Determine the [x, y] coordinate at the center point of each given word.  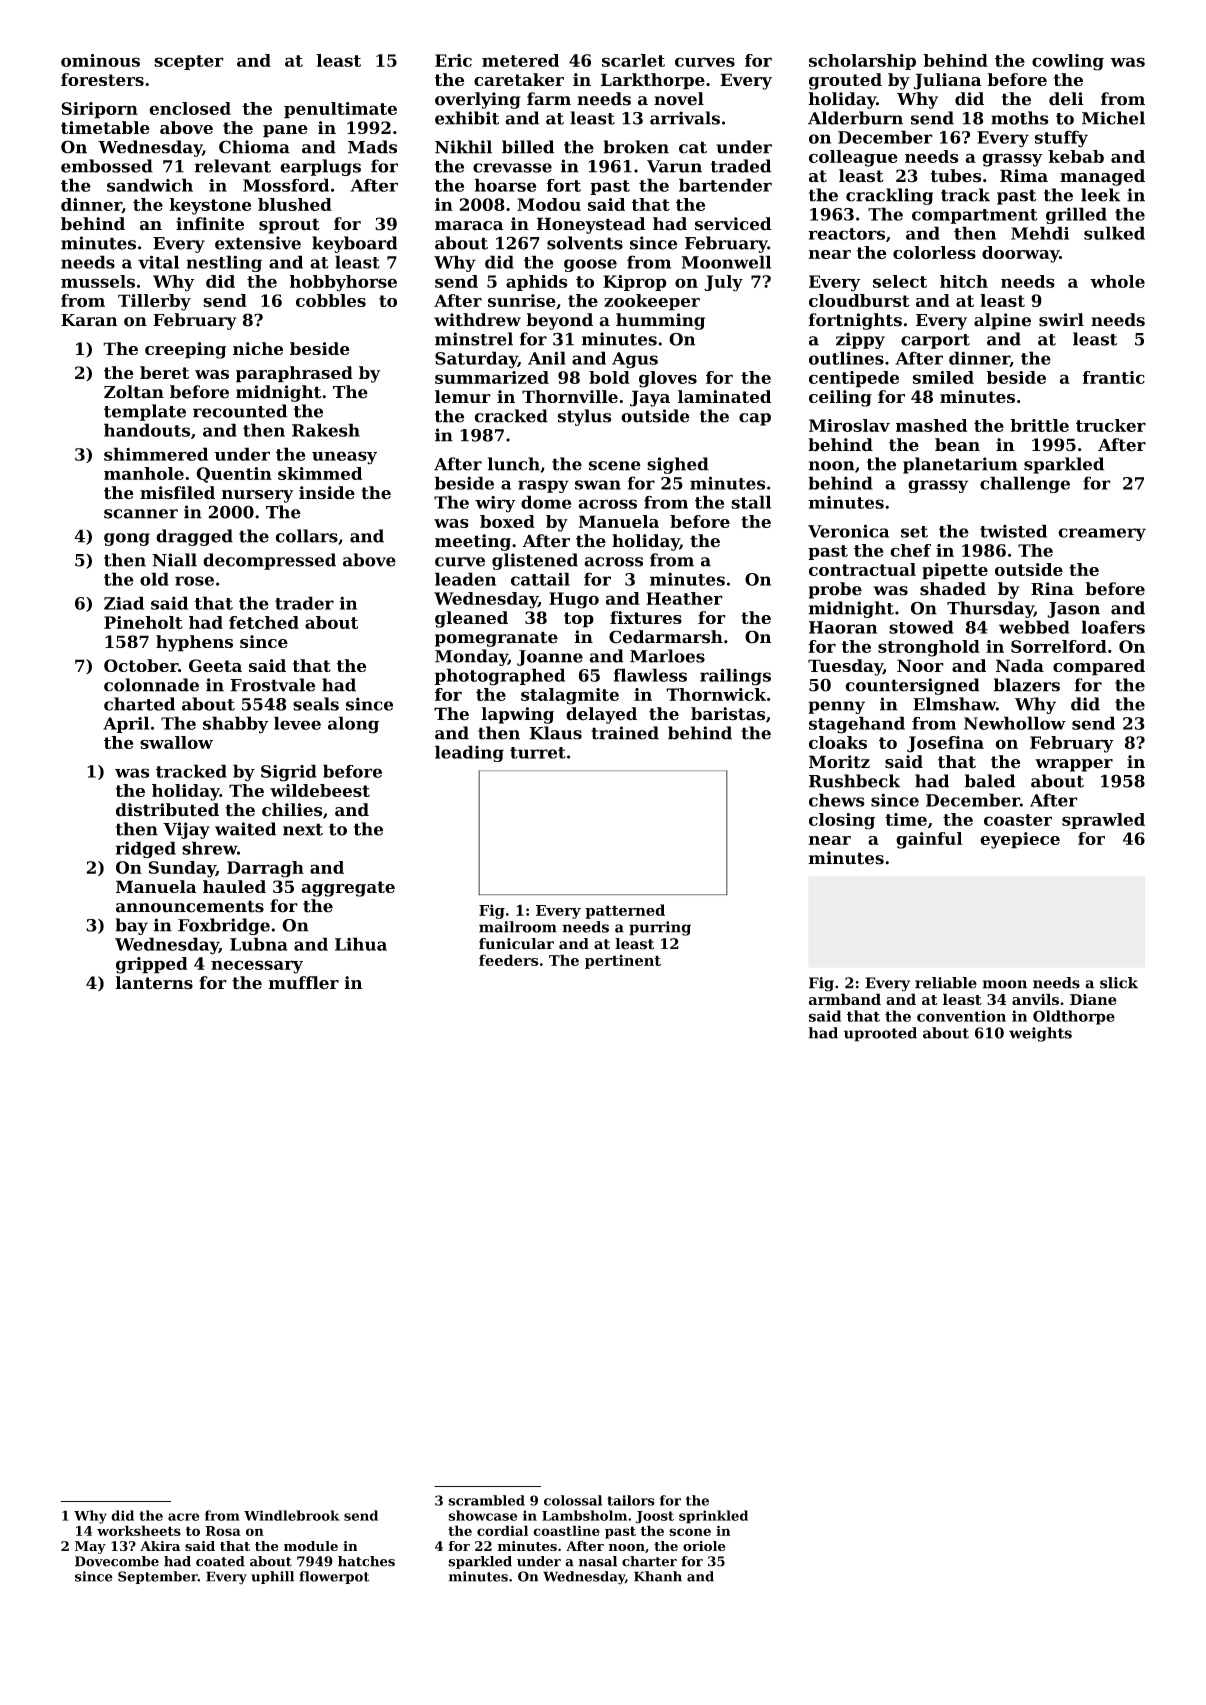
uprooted [880, 1034]
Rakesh [326, 430]
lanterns [154, 983]
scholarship [862, 62]
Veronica [848, 531]
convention [961, 1016]
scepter [189, 62]
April [126, 724]
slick [1119, 983]
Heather [684, 598]
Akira [160, 1546]
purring [660, 928]
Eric [453, 60]
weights [1040, 1034]
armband [845, 999]
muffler [303, 983]
